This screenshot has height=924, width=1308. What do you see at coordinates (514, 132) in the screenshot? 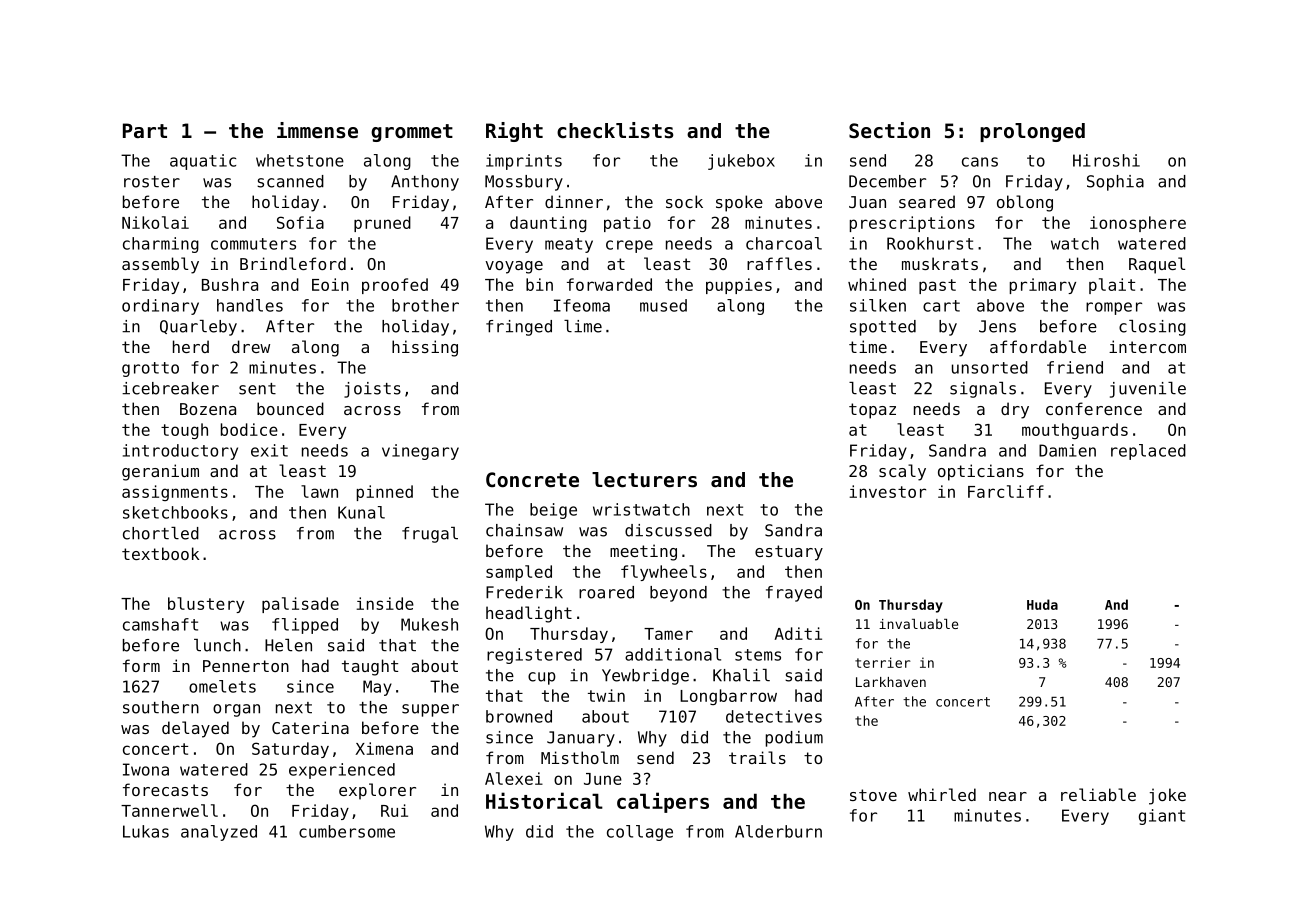
I see `Right` at bounding box center [514, 132].
